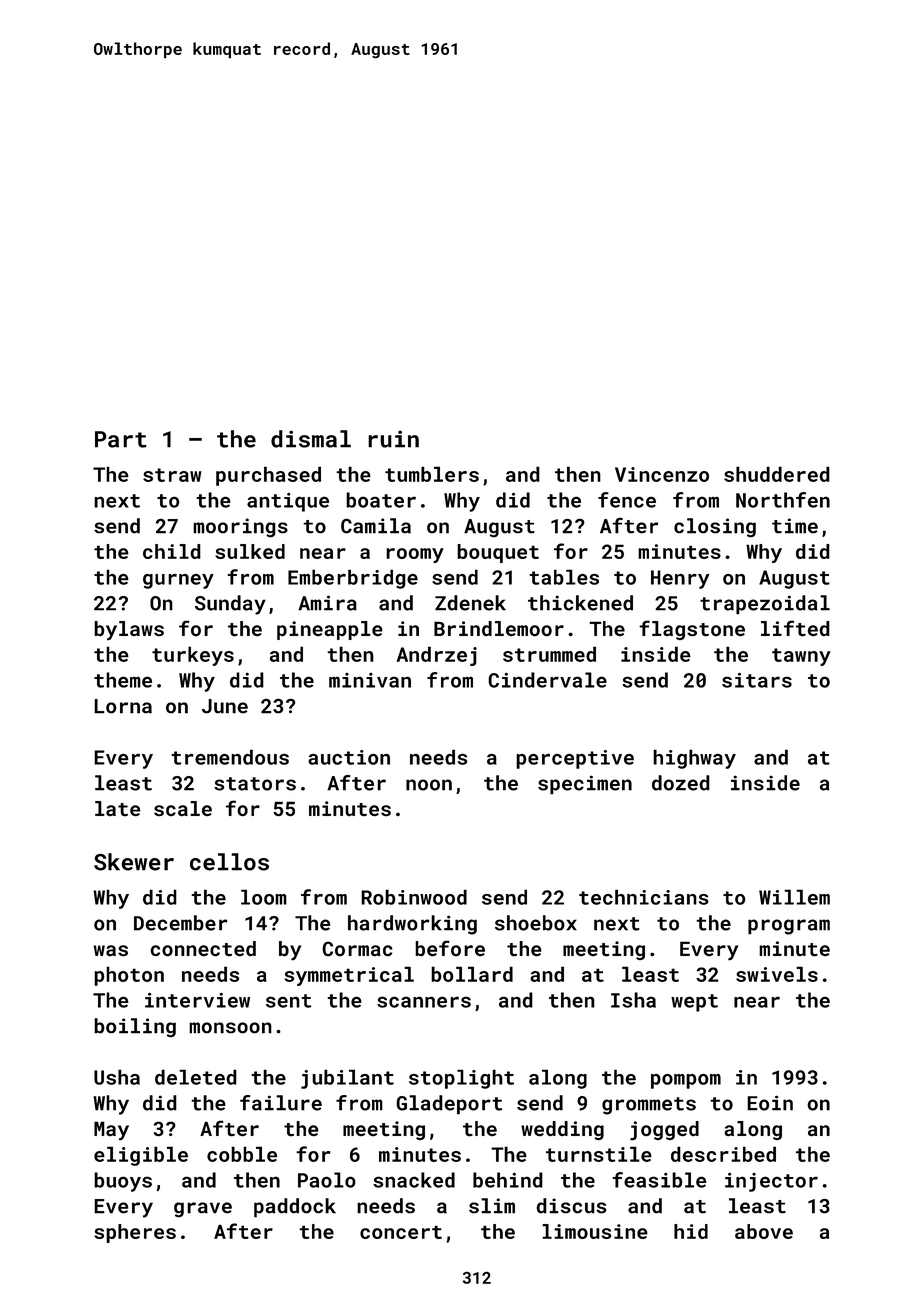 The width and height of the document is (924, 1314). What do you see at coordinates (794, 897) in the document?
I see `Willem` at bounding box center [794, 897].
